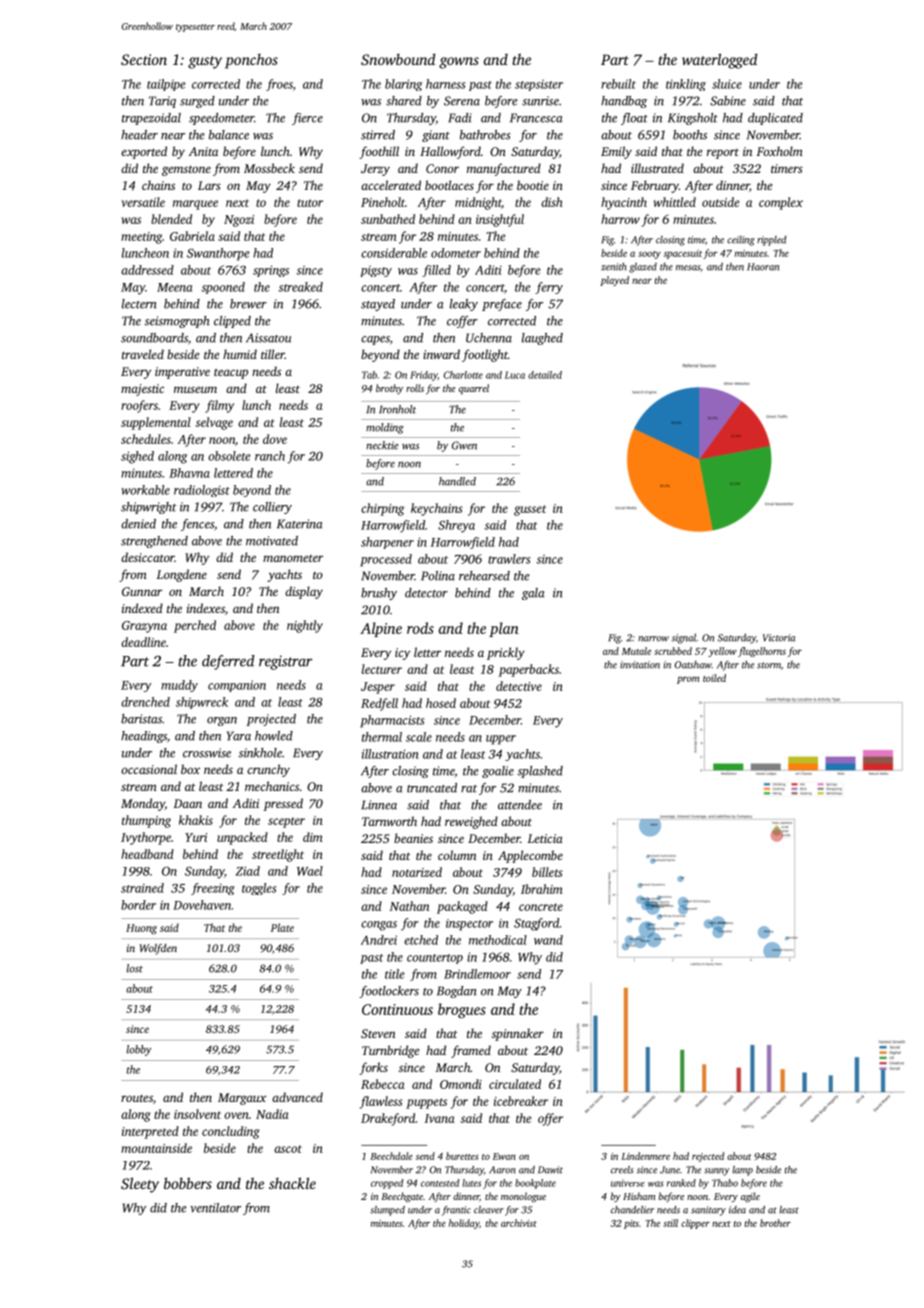 The height and width of the screenshot is (1308, 924). Describe the element at coordinates (779, 638) in the screenshot. I see `Victoria` at that location.
